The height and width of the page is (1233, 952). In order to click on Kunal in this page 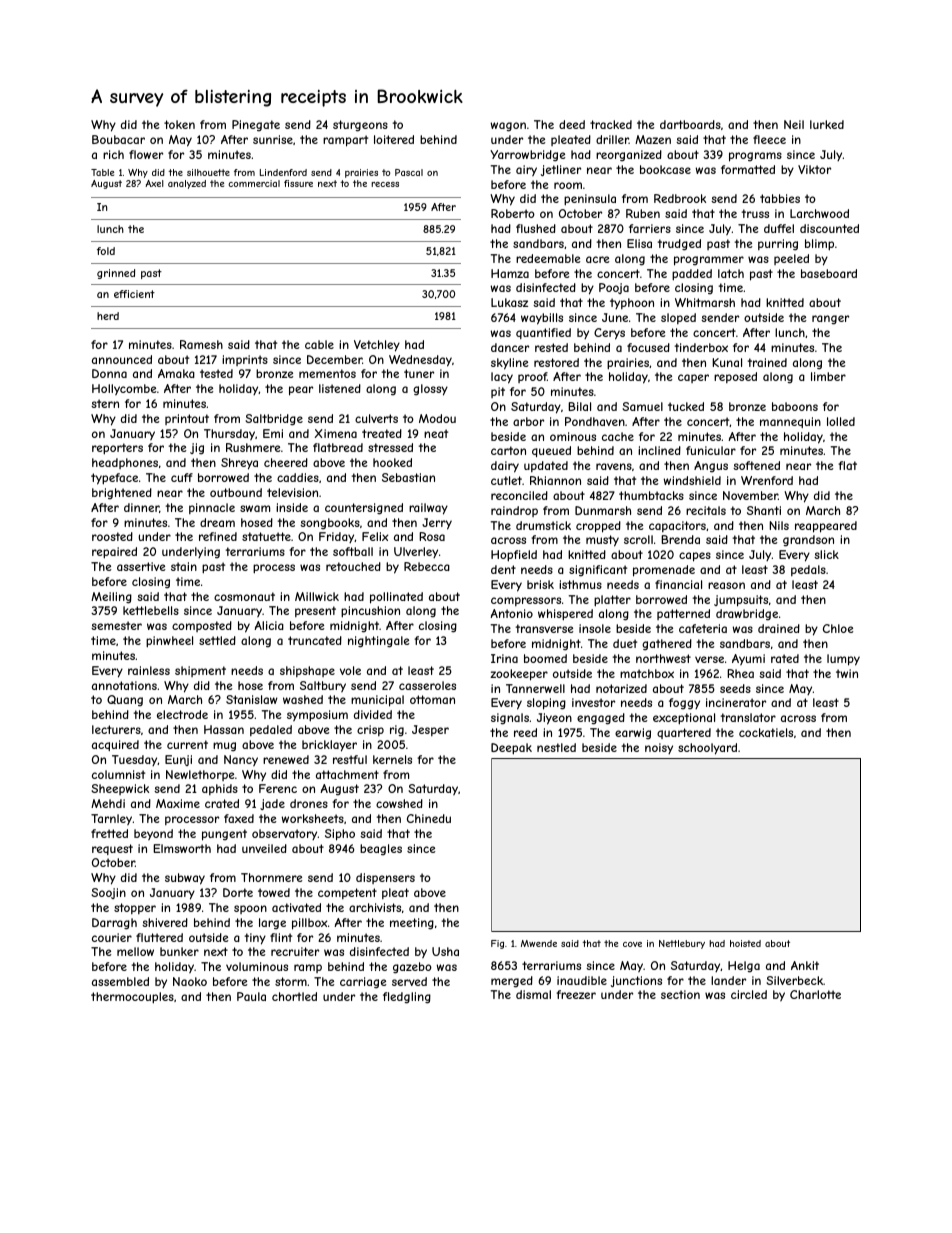, I will do `click(727, 362)`.
